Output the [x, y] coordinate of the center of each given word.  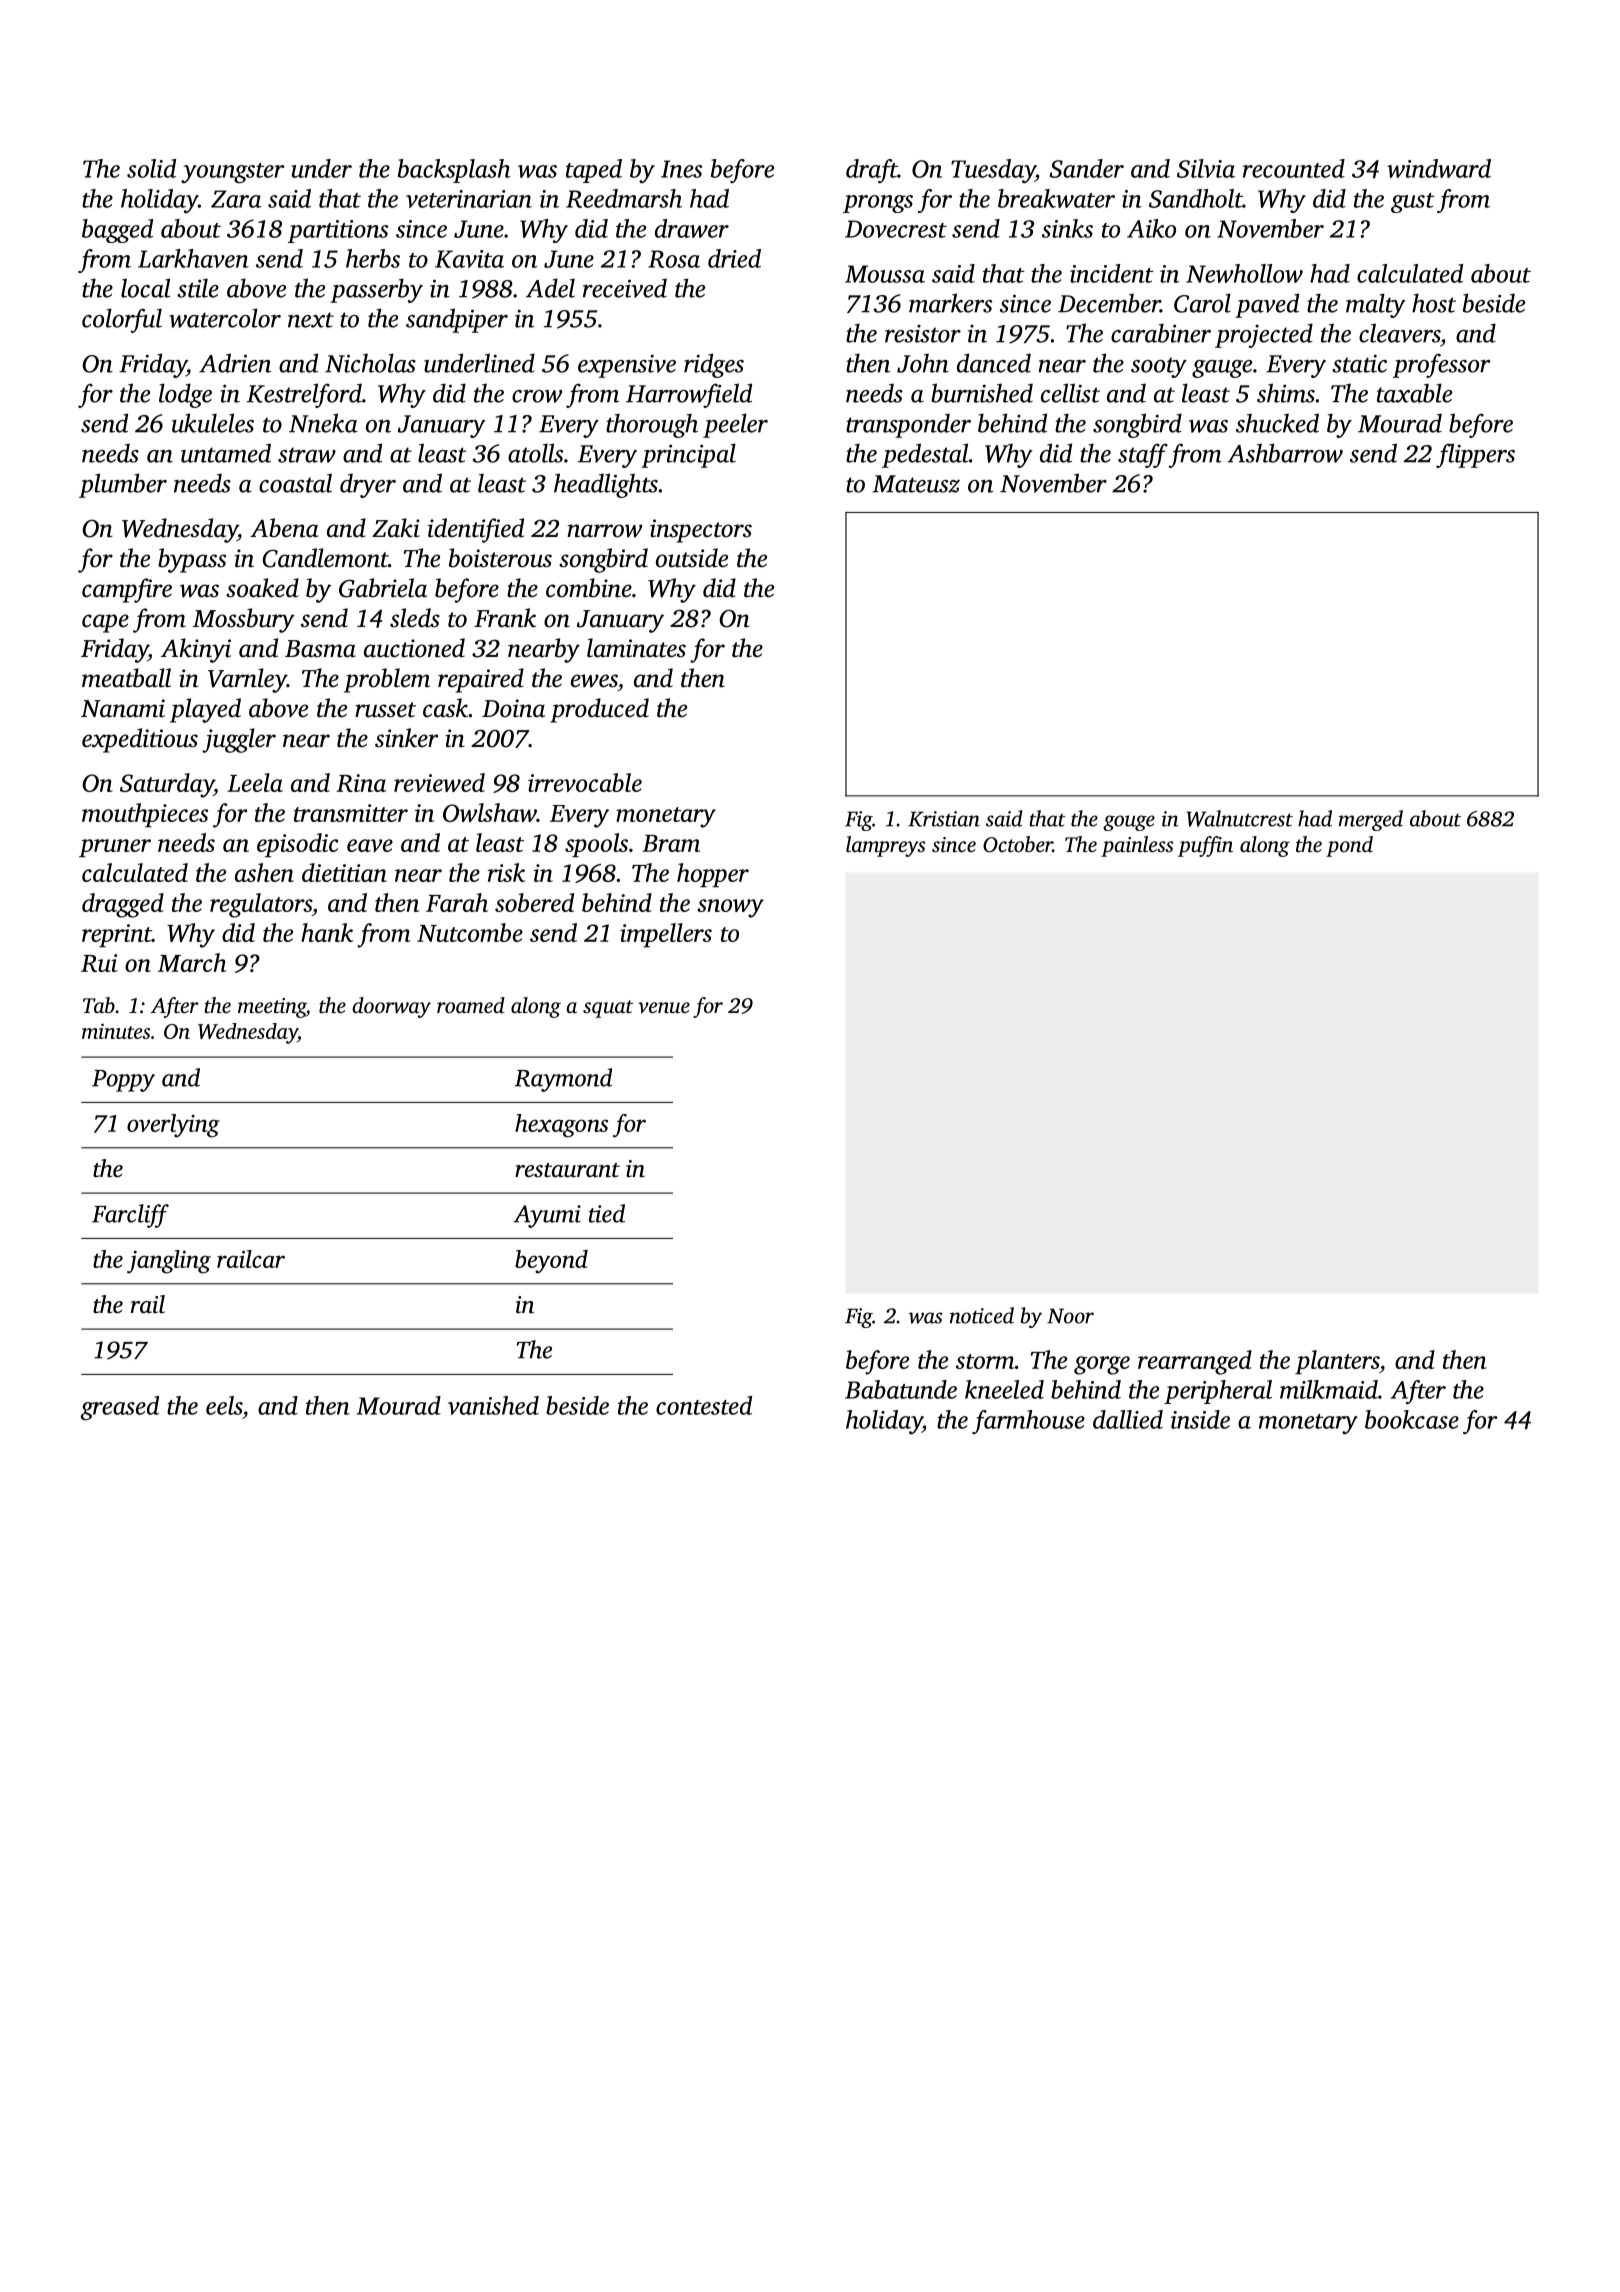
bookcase [1412, 1419]
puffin [1205, 846]
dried [734, 258]
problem [387, 680]
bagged [117, 231]
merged [1371, 820]
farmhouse [1028, 1422]
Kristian [944, 819]
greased [120, 1408]
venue [664, 1008]
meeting [272, 1008]
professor [1441, 365]
